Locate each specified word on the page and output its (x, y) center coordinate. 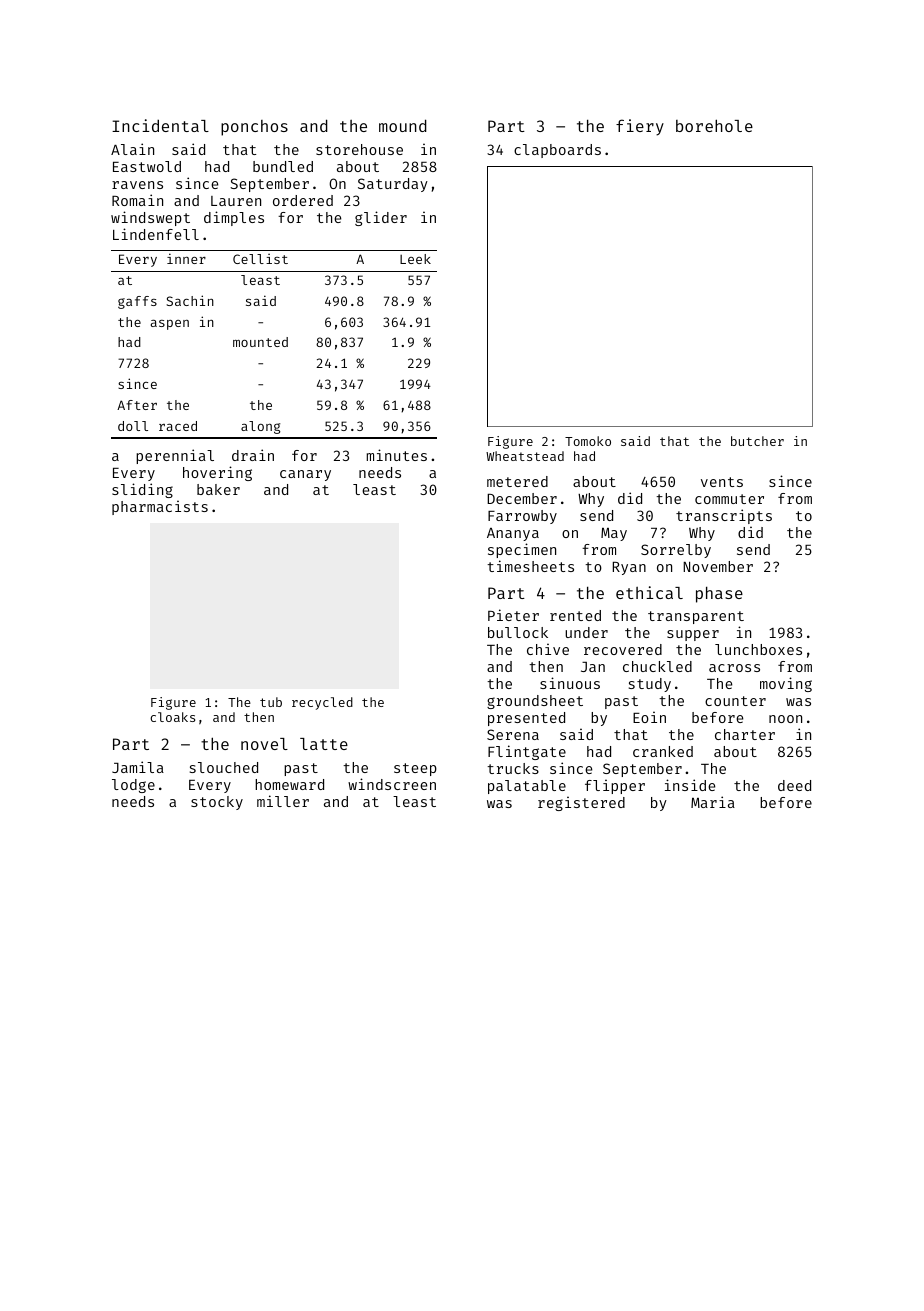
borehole (714, 125)
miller (283, 801)
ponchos (254, 128)
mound (403, 125)
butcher (757, 441)
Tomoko (588, 441)
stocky (217, 803)
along (260, 427)
